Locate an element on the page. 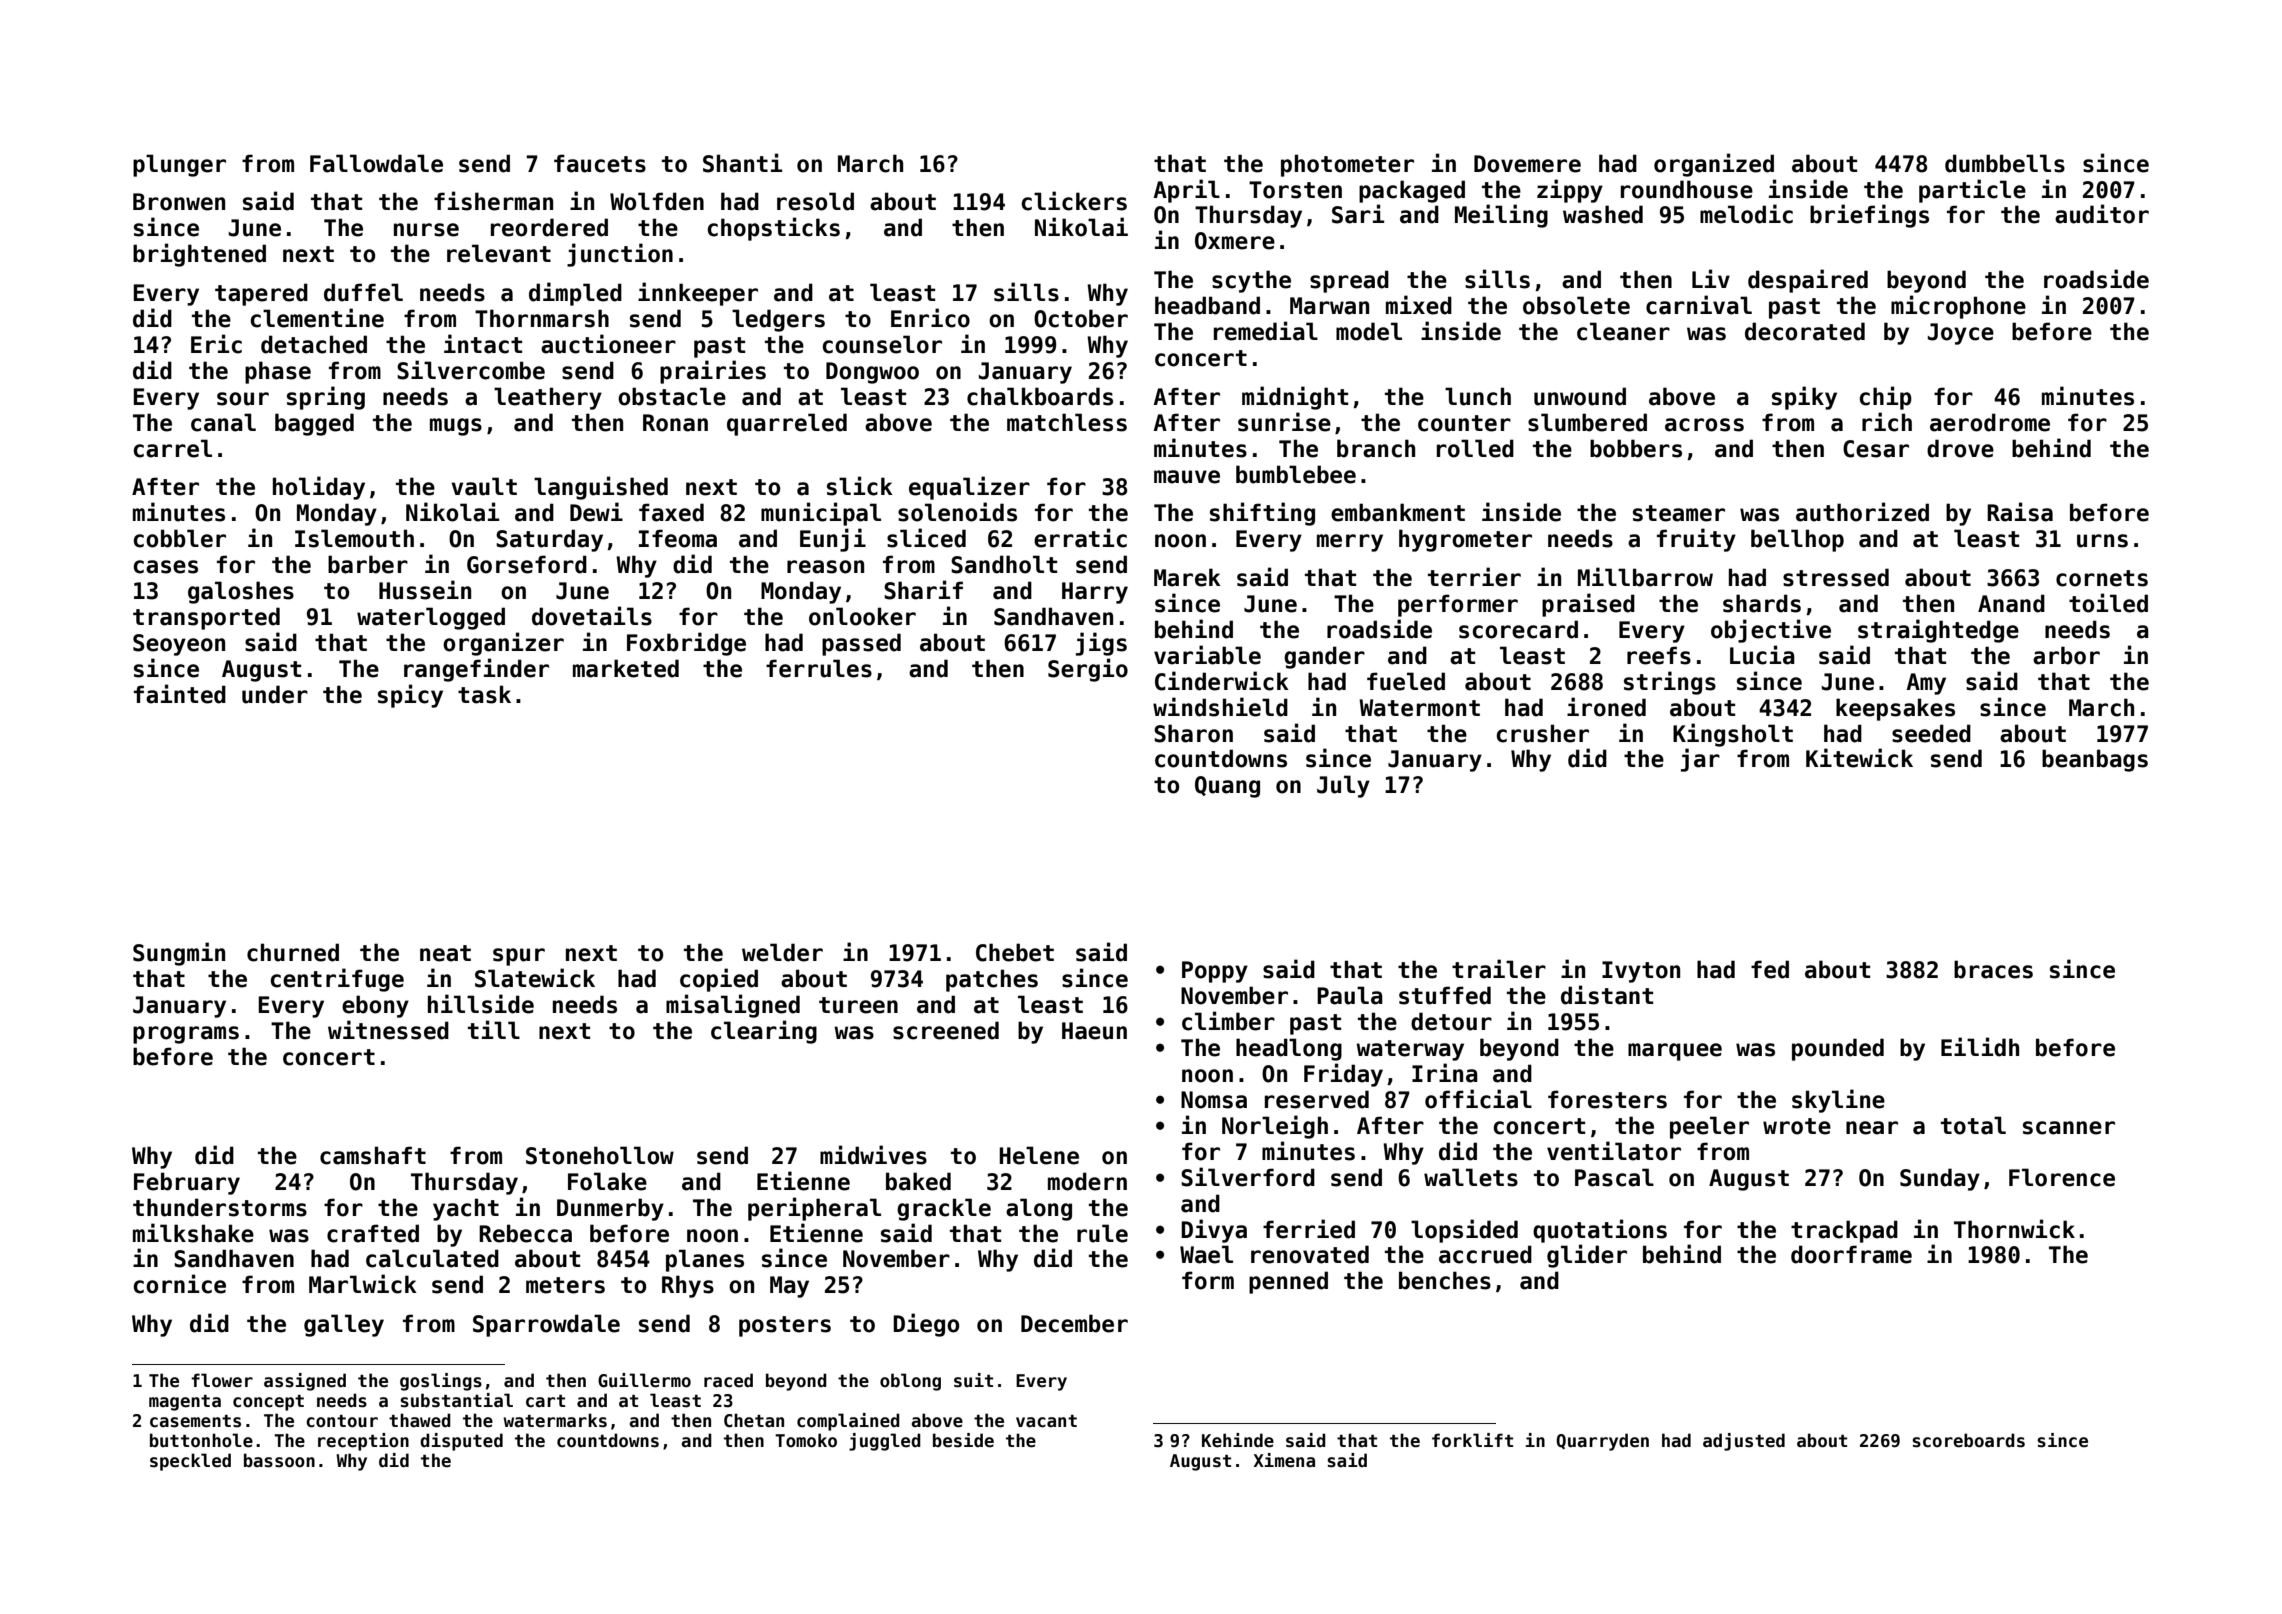 The width and height of the page is (2282, 1614). Sungmin is located at coordinates (179, 954).
